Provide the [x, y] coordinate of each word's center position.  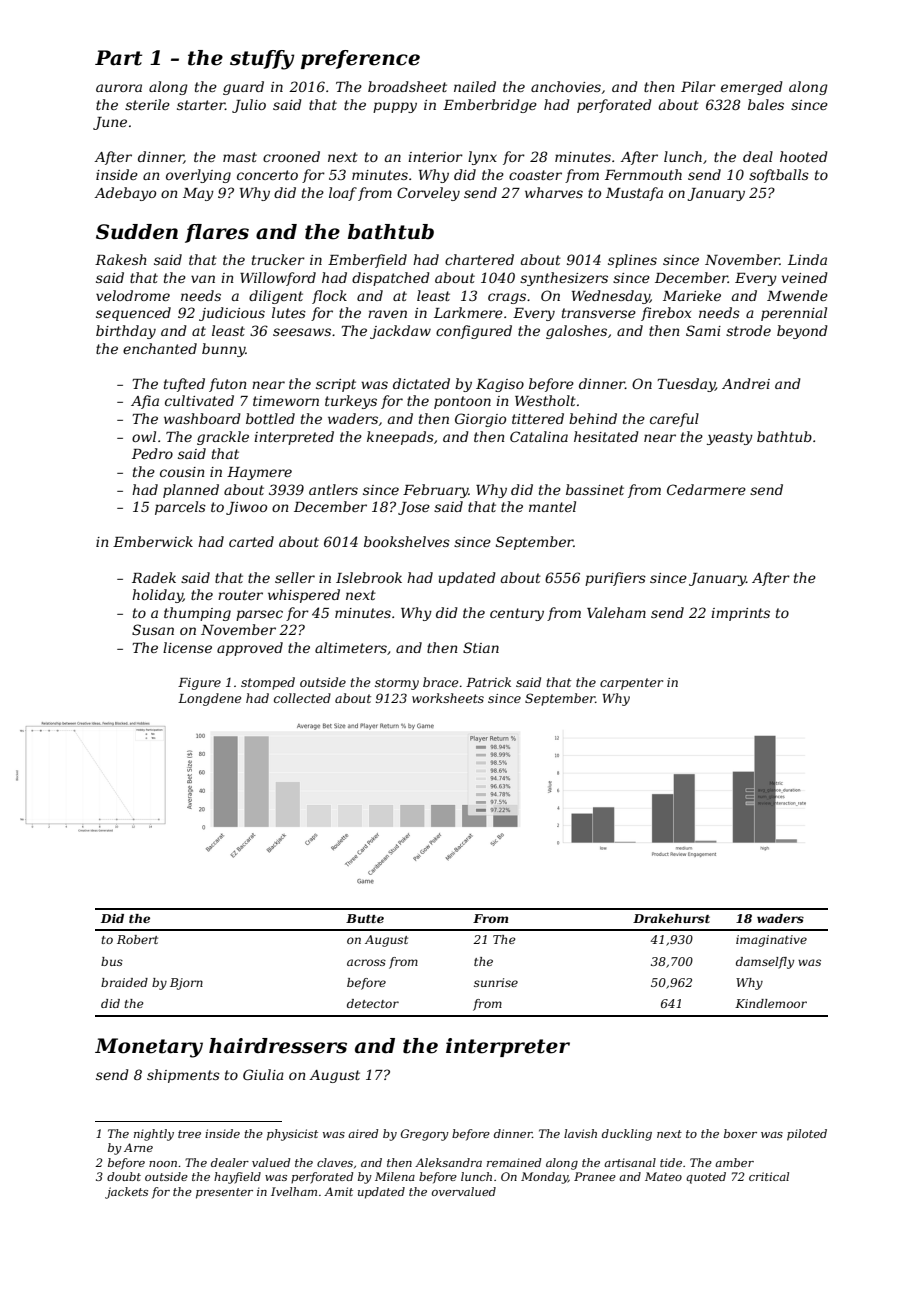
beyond [802, 332]
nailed [475, 86]
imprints [740, 614]
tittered [538, 418]
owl [144, 436]
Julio [249, 106]
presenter [224, 1193]
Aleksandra [448, 1162]
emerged [752, 88]
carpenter [631, 684]
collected [302, 698]
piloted [807, 1135]
